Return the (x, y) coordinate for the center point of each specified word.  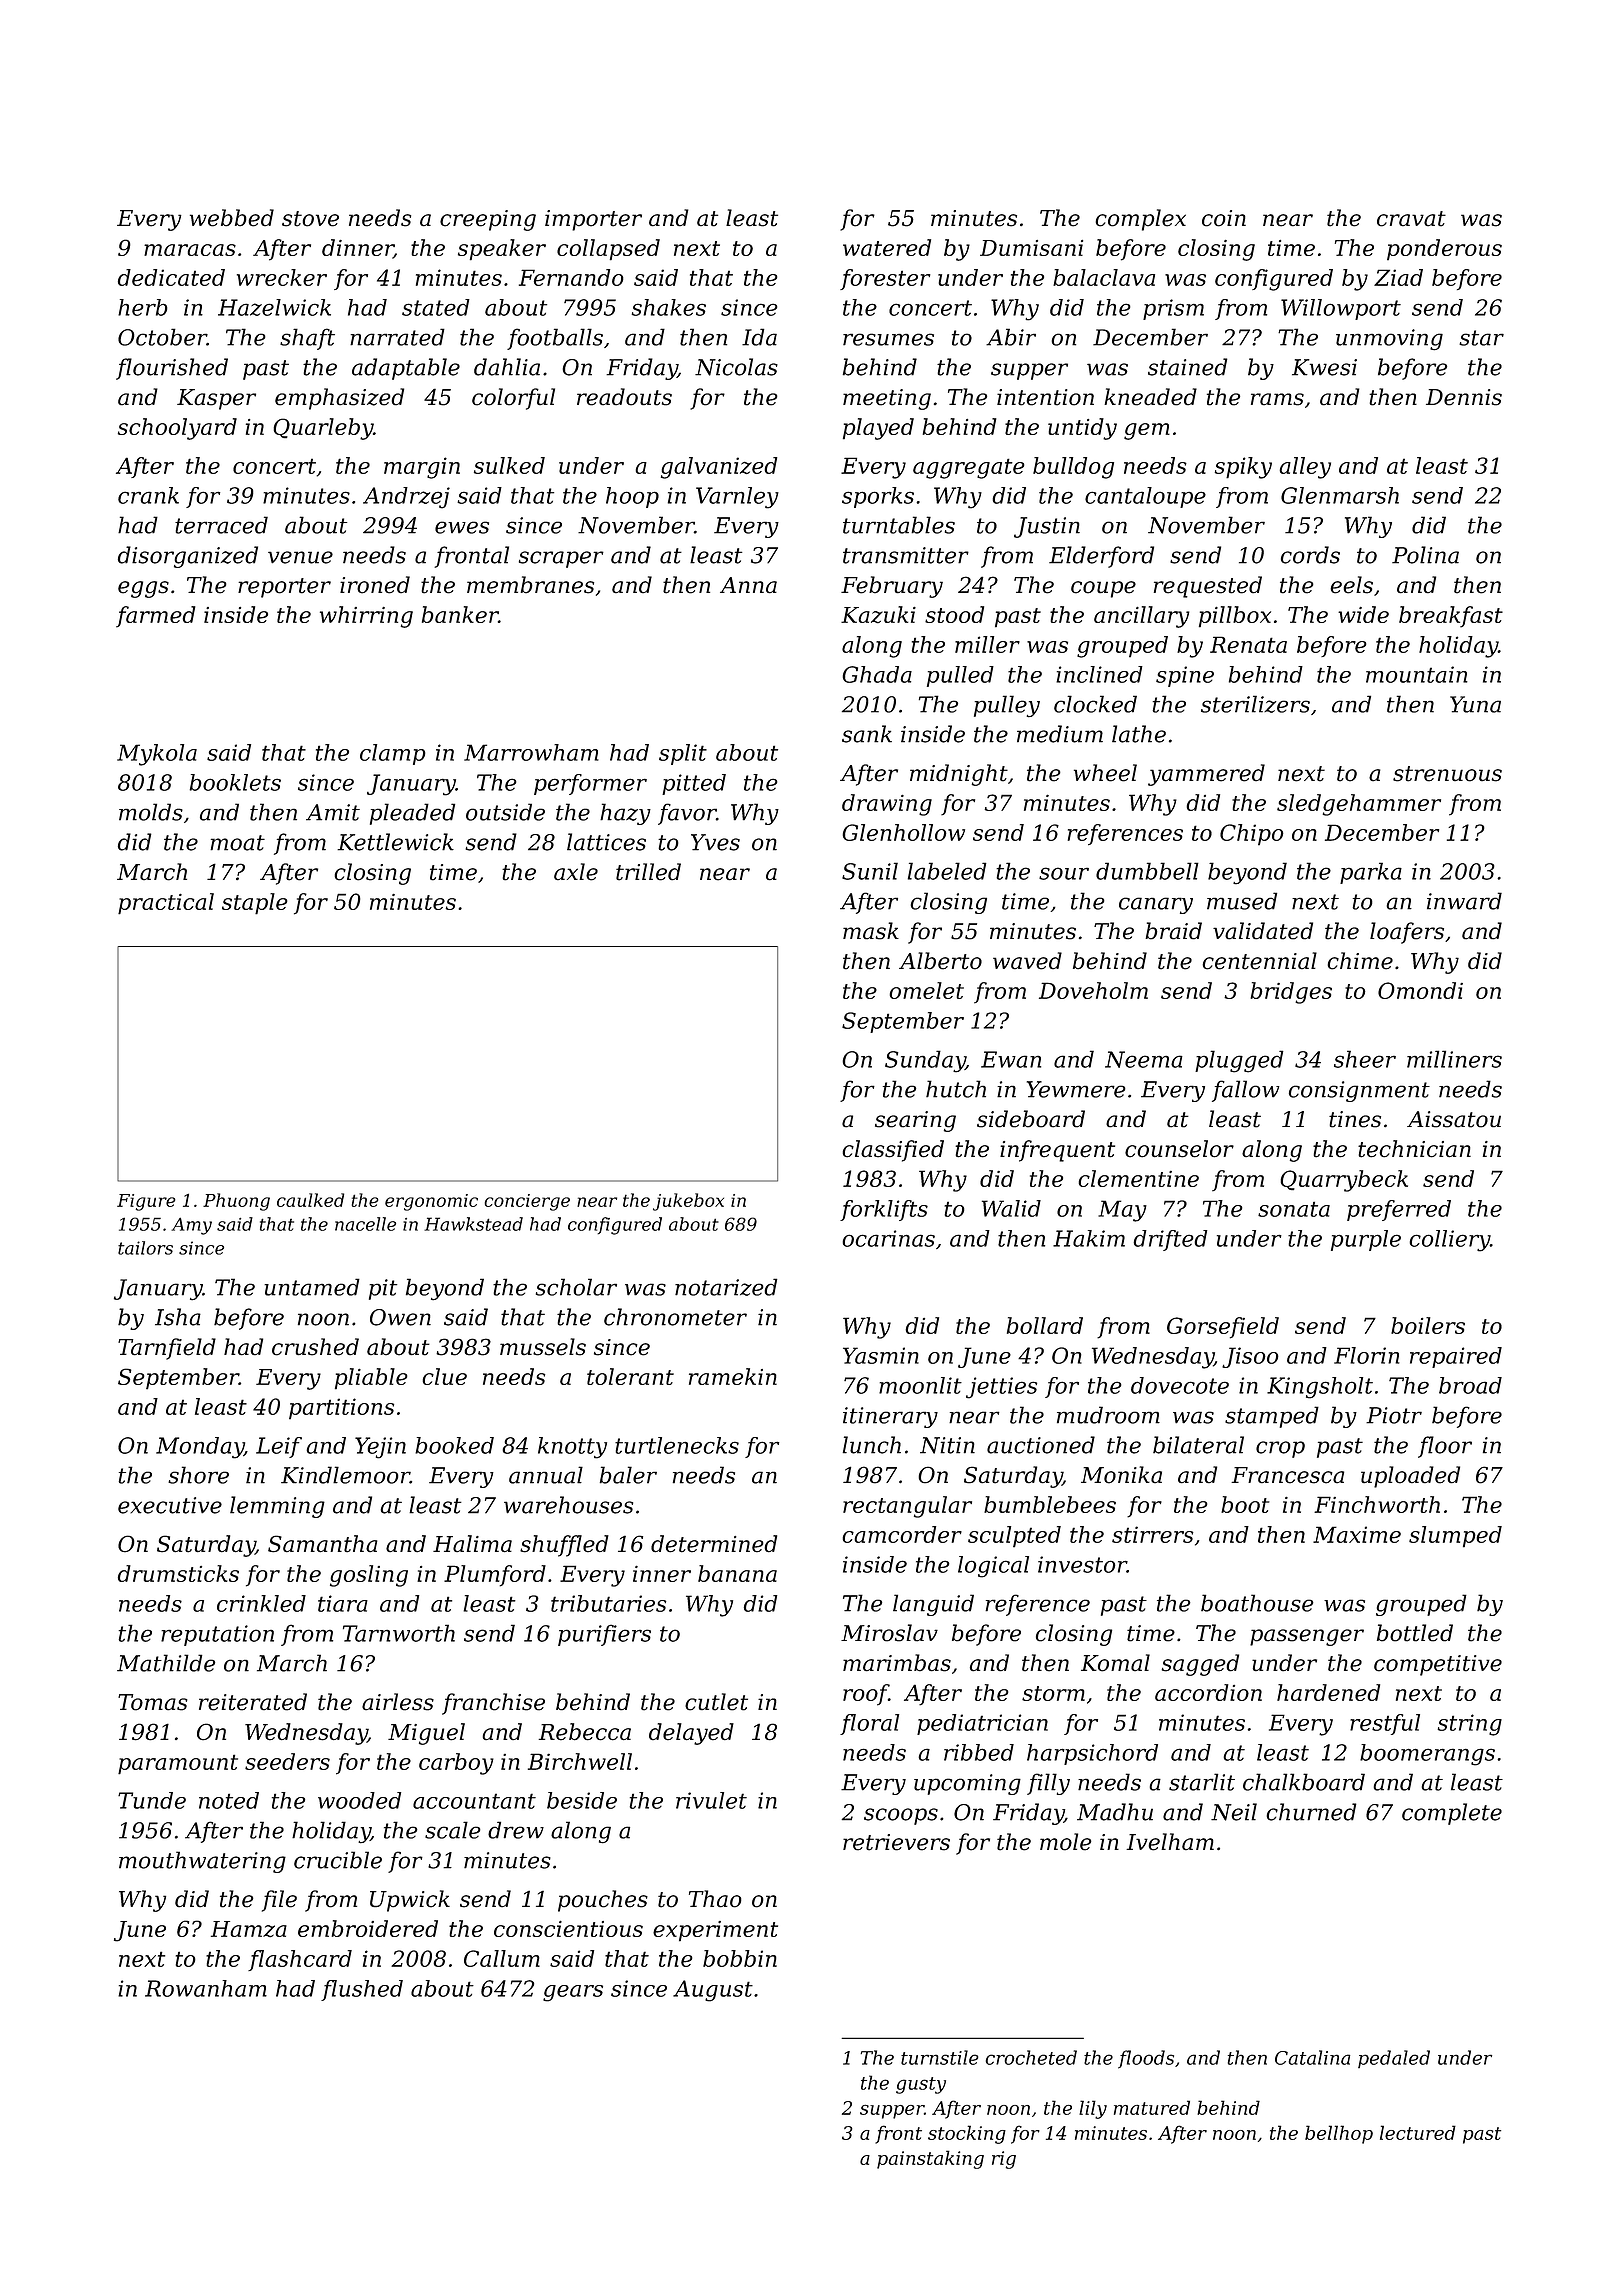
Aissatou (1454, 1119)
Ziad (1398, 277)
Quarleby (323, 429)
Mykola (157, 755)
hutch (956, 1089)
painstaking (930, 2159)
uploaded (1410, 1477)
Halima (472, 1544)
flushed (362, 1990)
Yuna (1475, 704)
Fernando (571, 277)
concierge (527, 1202)
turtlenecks (677, 1445)
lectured (1418, 2132)
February (892, 587)
